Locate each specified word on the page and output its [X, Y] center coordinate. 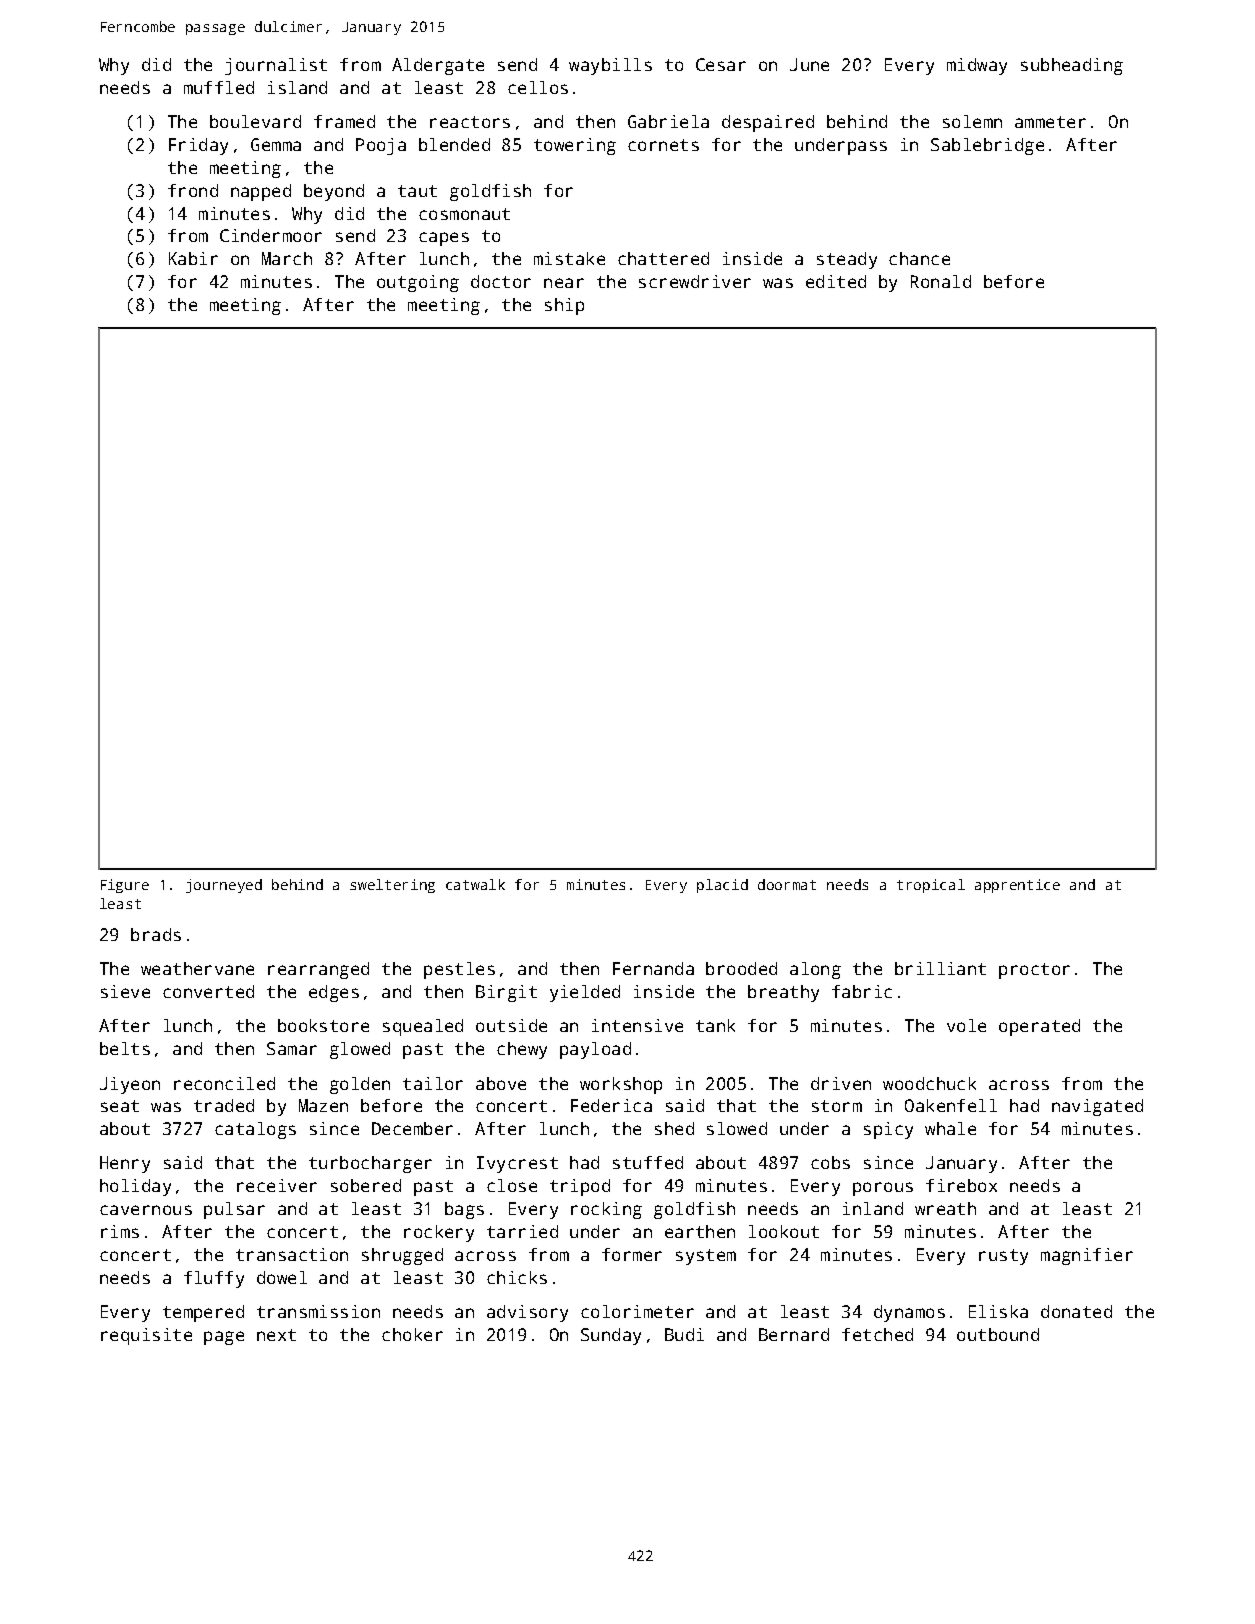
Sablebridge [987, 146]
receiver [277, 1185]
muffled [219, 87]
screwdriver [695, 281]
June [809, 64]
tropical [931, 886]
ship [564, 306]
